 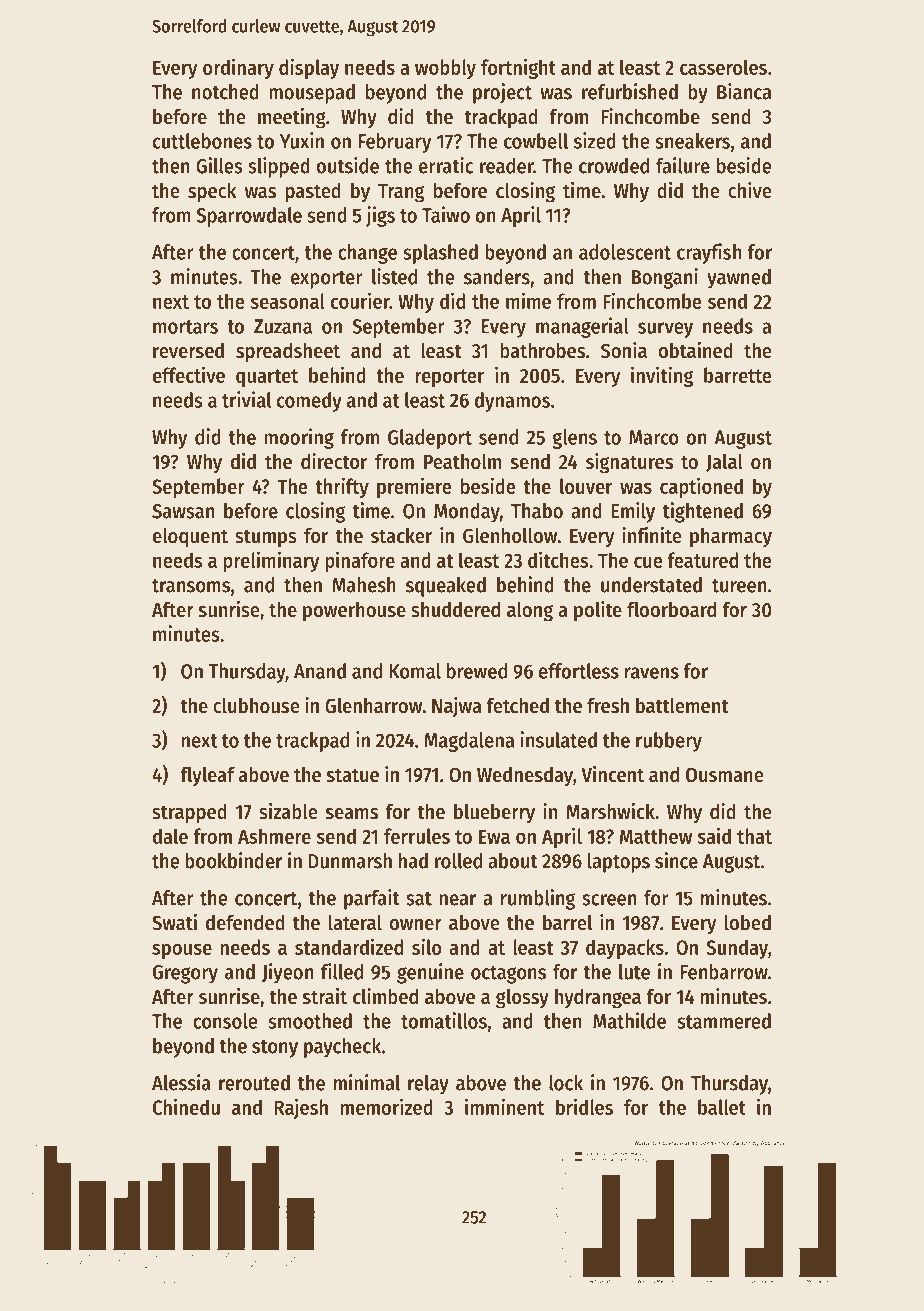 What do you see at coordinates (724, 462) in the page?
I see `Jalal` at bounding box center [724, 462].
